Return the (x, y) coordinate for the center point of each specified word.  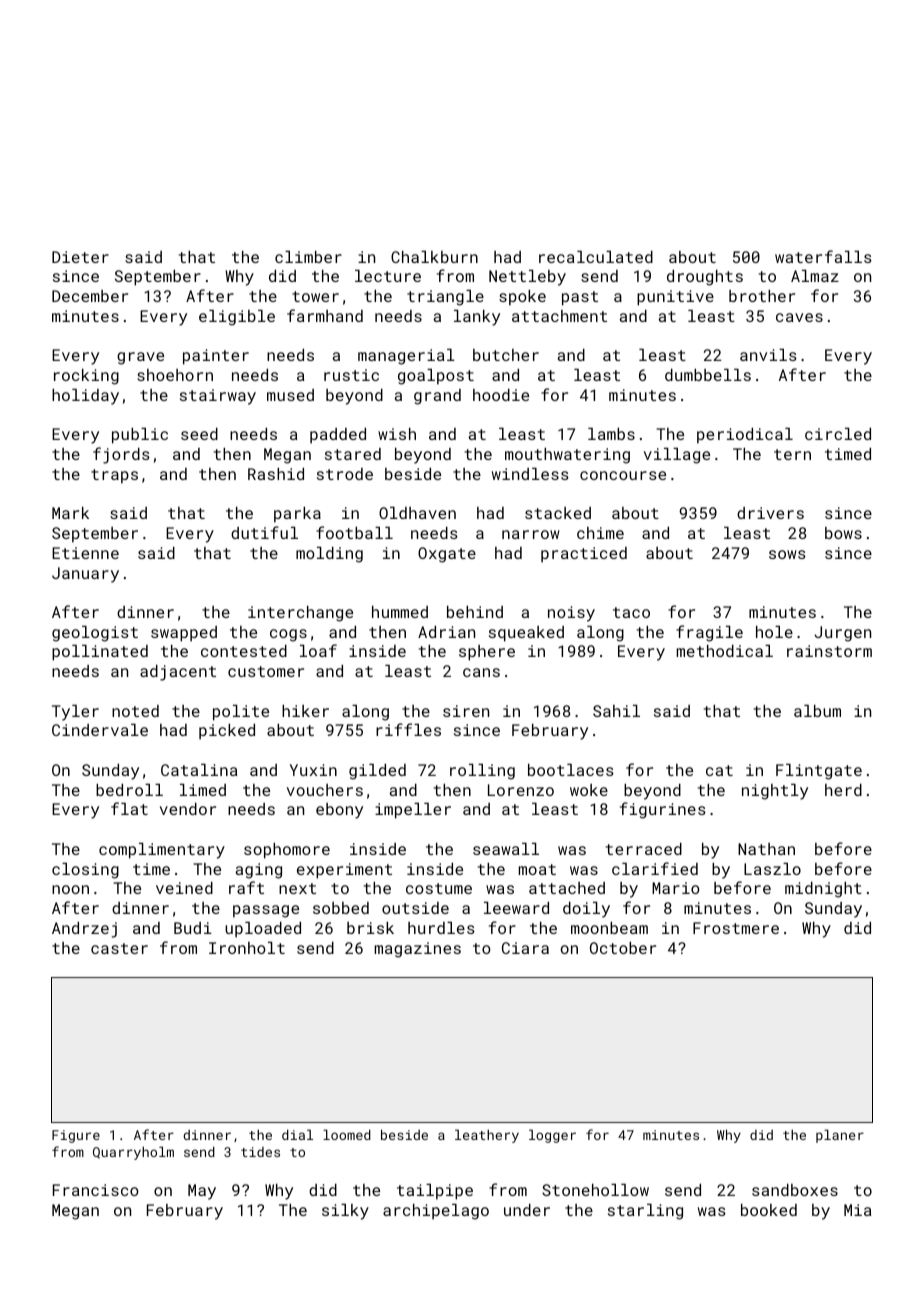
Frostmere (736, 928)
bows (843, 533)
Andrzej (84, 930)
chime (600, 533)
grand (437, 397)
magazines (418, 950)
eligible (237, 318)
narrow (531, 534)
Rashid (276, 474)
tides (260, 1152)
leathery (487, 1136)
